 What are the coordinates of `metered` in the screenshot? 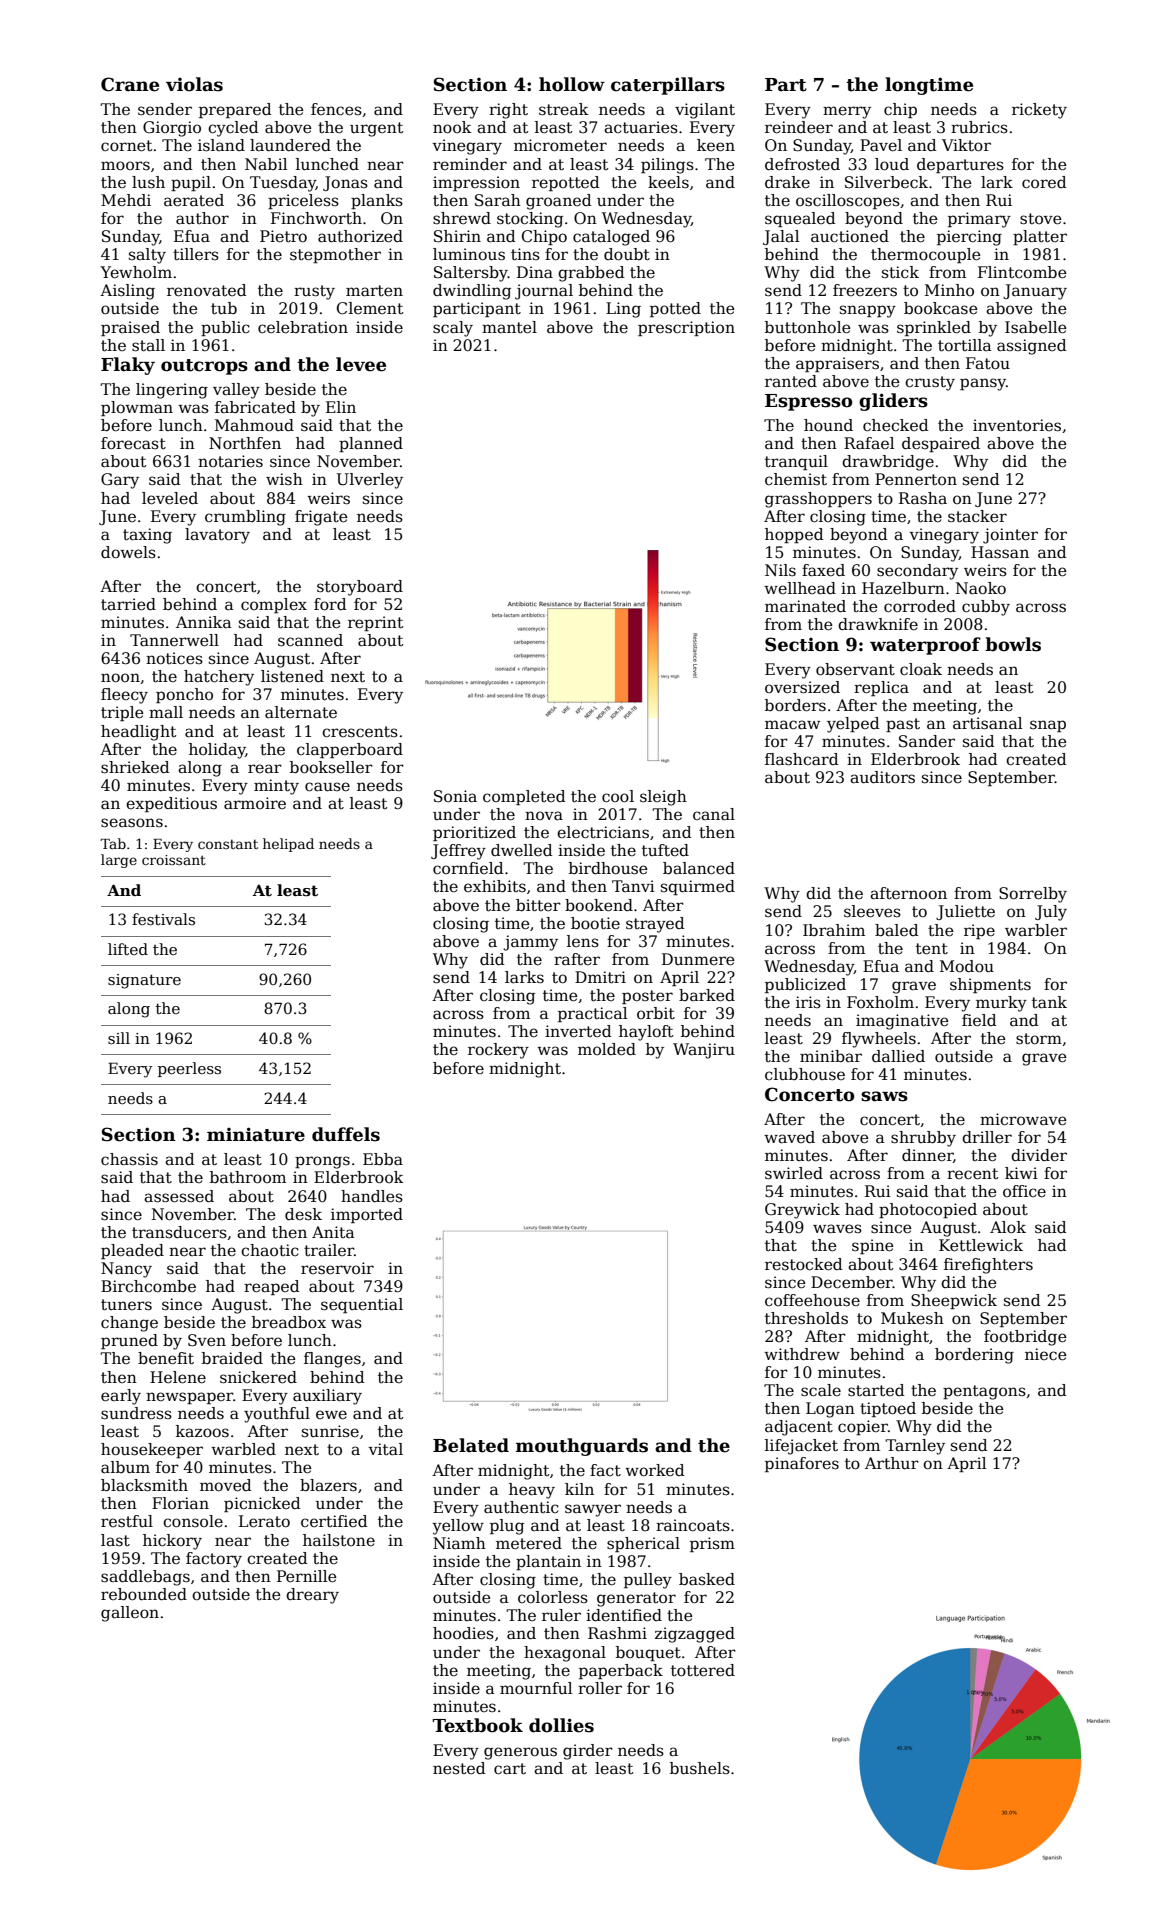 It's located at (529, 1543).
